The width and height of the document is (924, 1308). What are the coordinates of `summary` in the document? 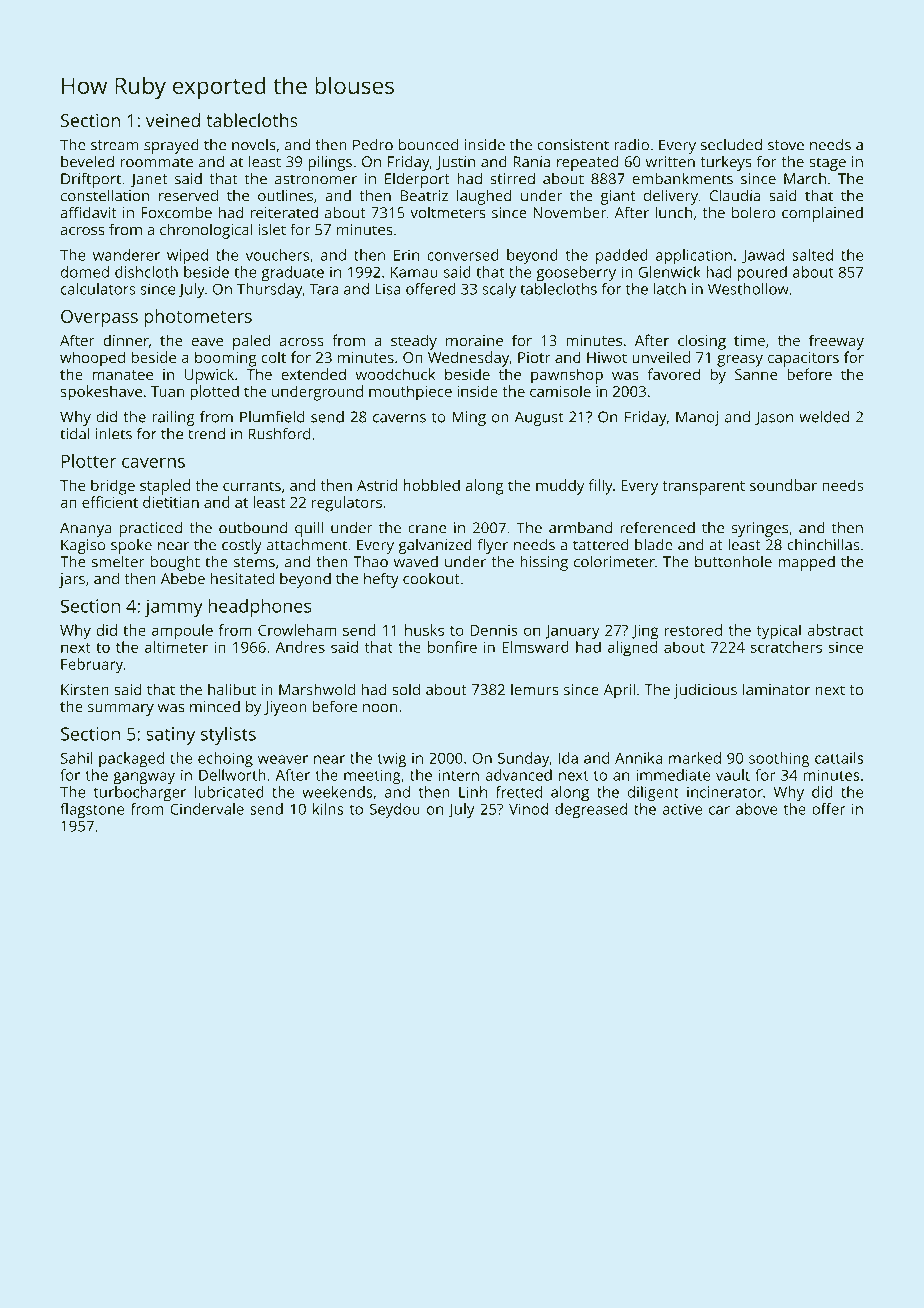 It's located at (121, 710).
